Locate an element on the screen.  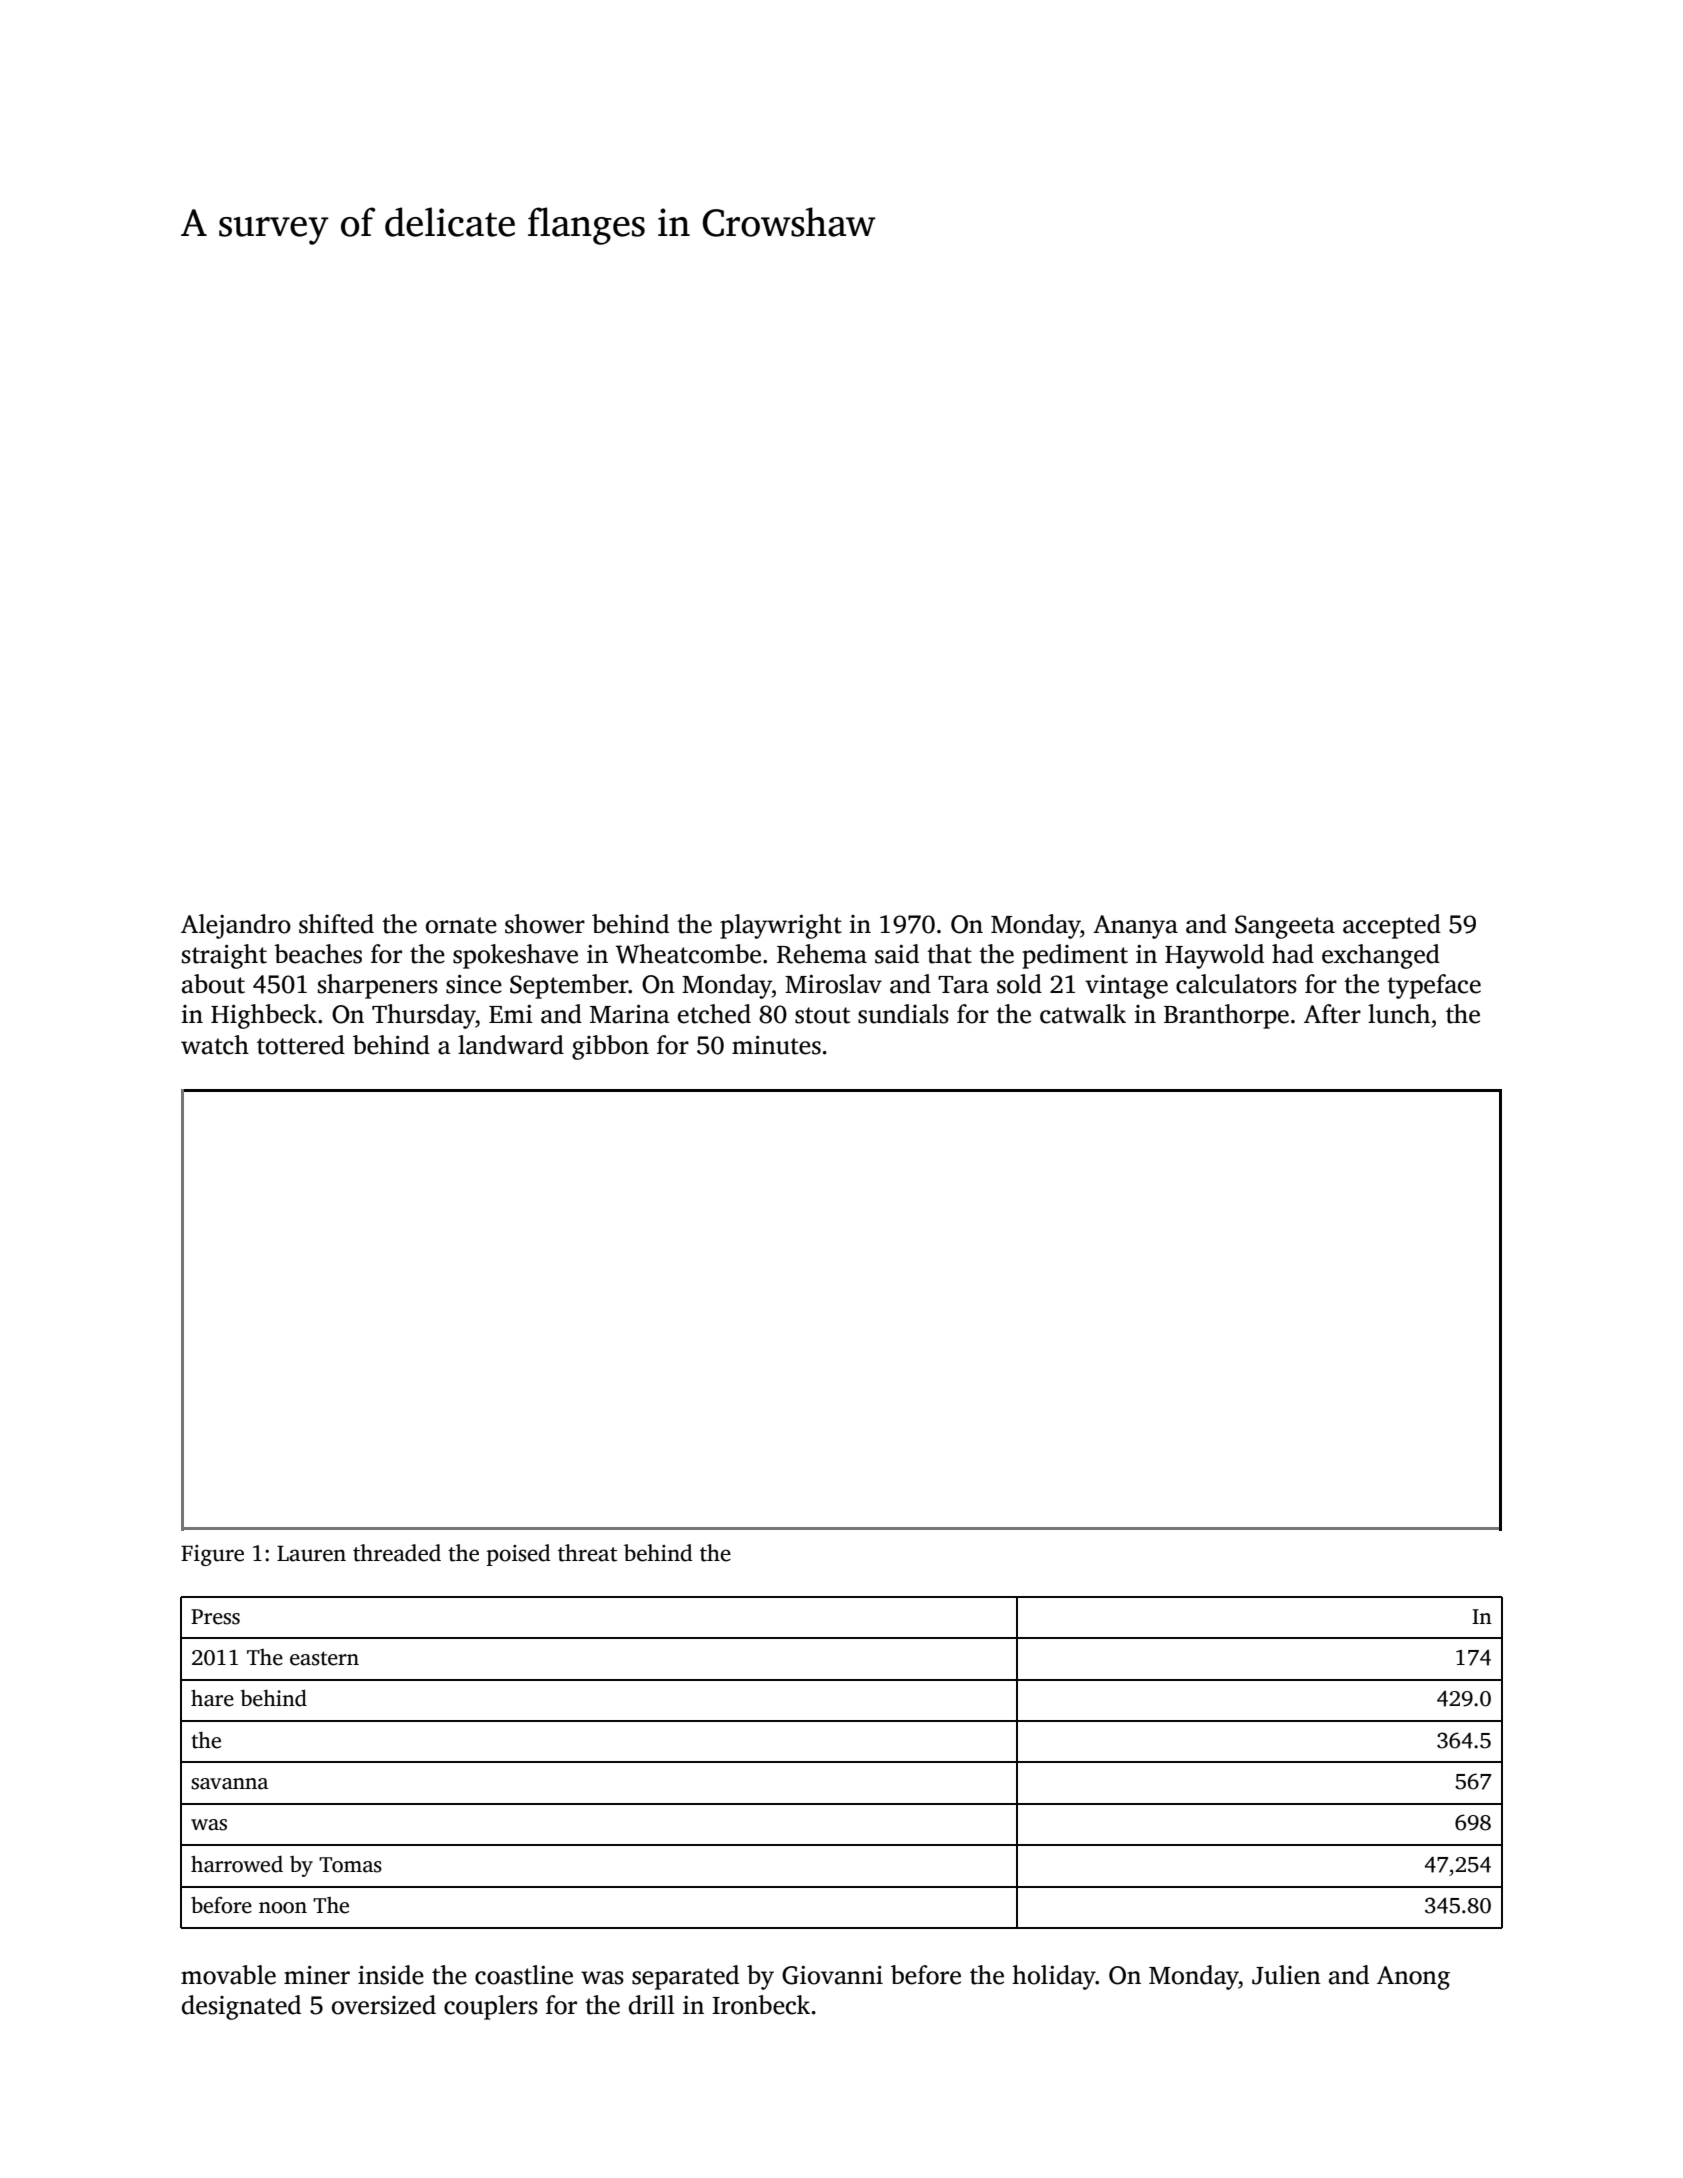
Julien is located at coordinates (1286, 1975).
